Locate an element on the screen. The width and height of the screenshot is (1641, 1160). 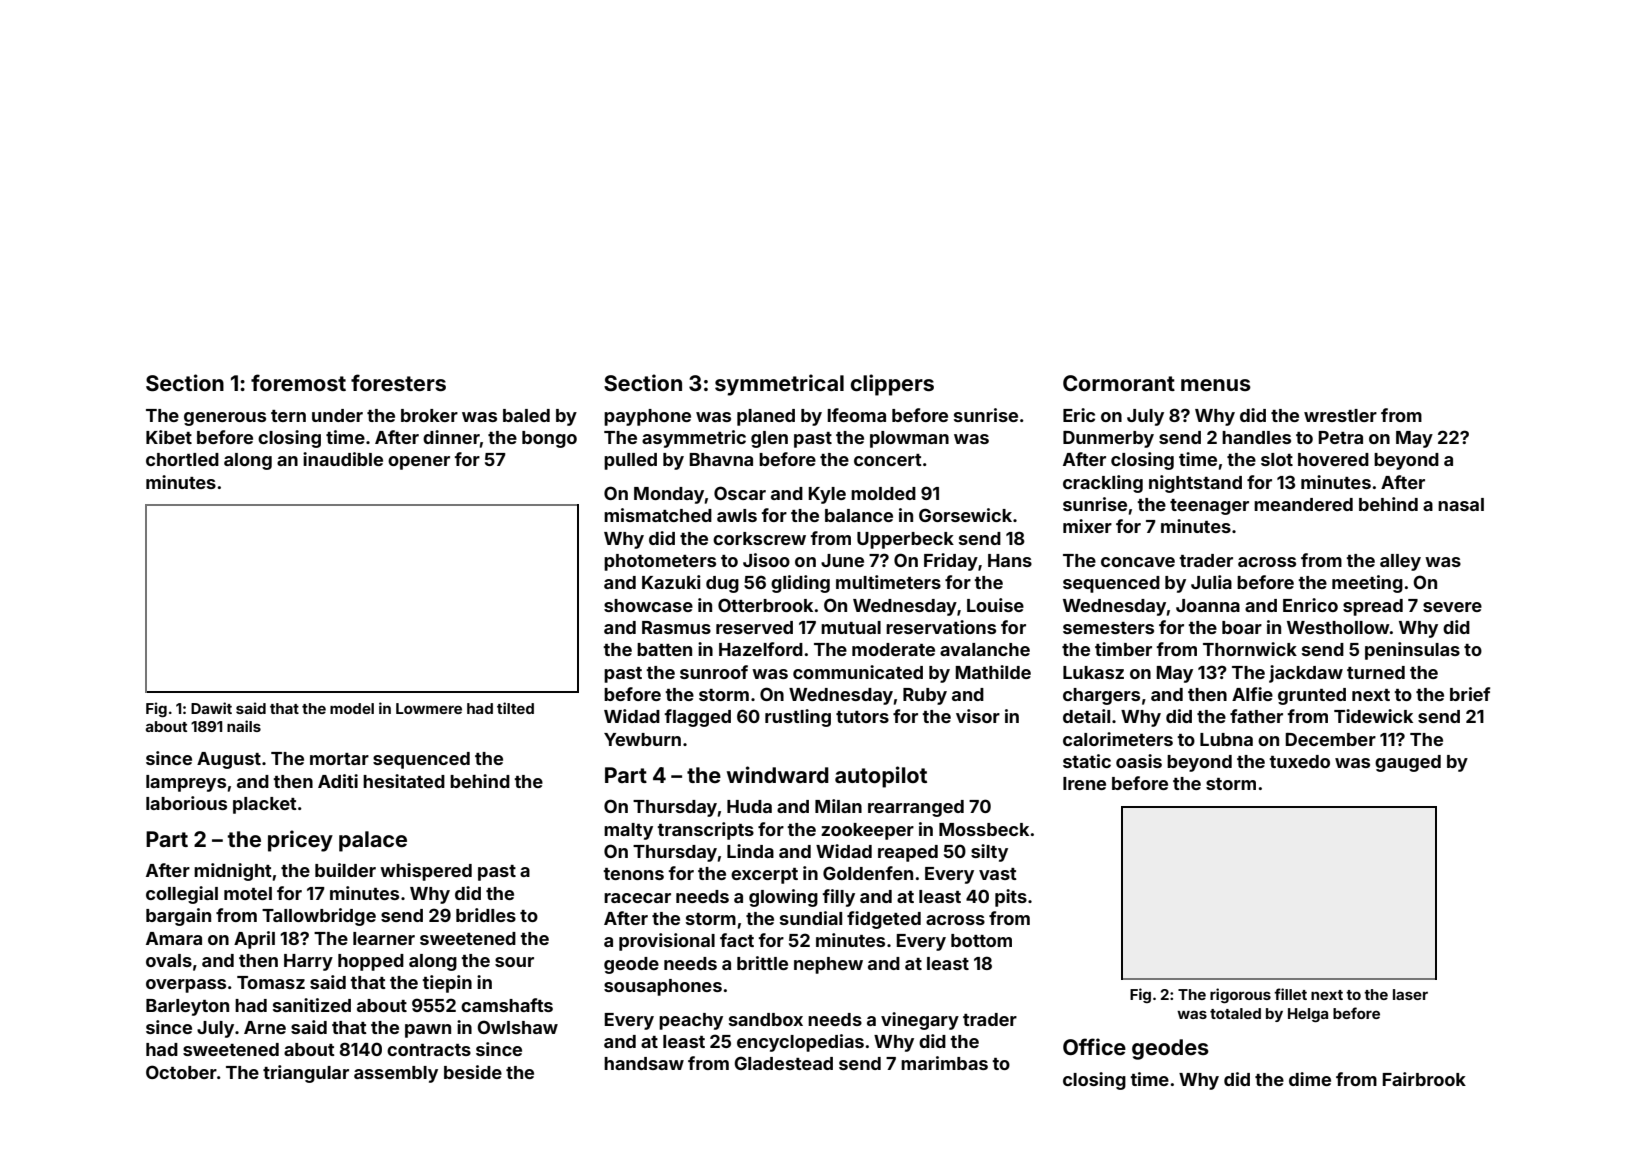
bargain is located at coordinates (178, 917).
